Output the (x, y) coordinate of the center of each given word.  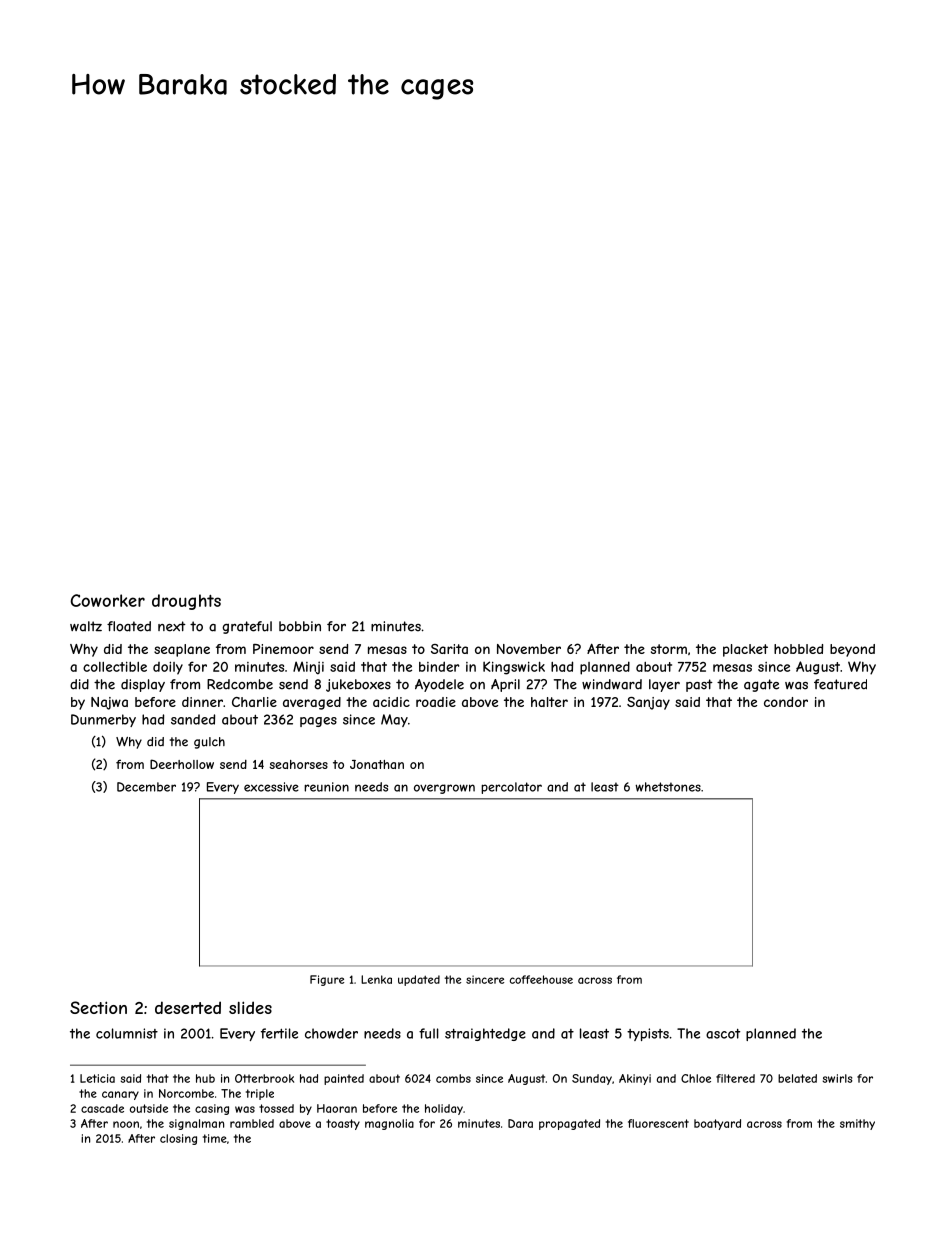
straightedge (485, 1034)
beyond (852, 650)
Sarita (449, 649)
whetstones (668, 787)
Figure (327, 980)
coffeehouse (541, 979)
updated (419, 980)
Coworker (108, 600)
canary (120, 1095)
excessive (271, 787)
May (394, 720)
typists (648, 1034)
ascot (723, 1034)
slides (250, 1007)
